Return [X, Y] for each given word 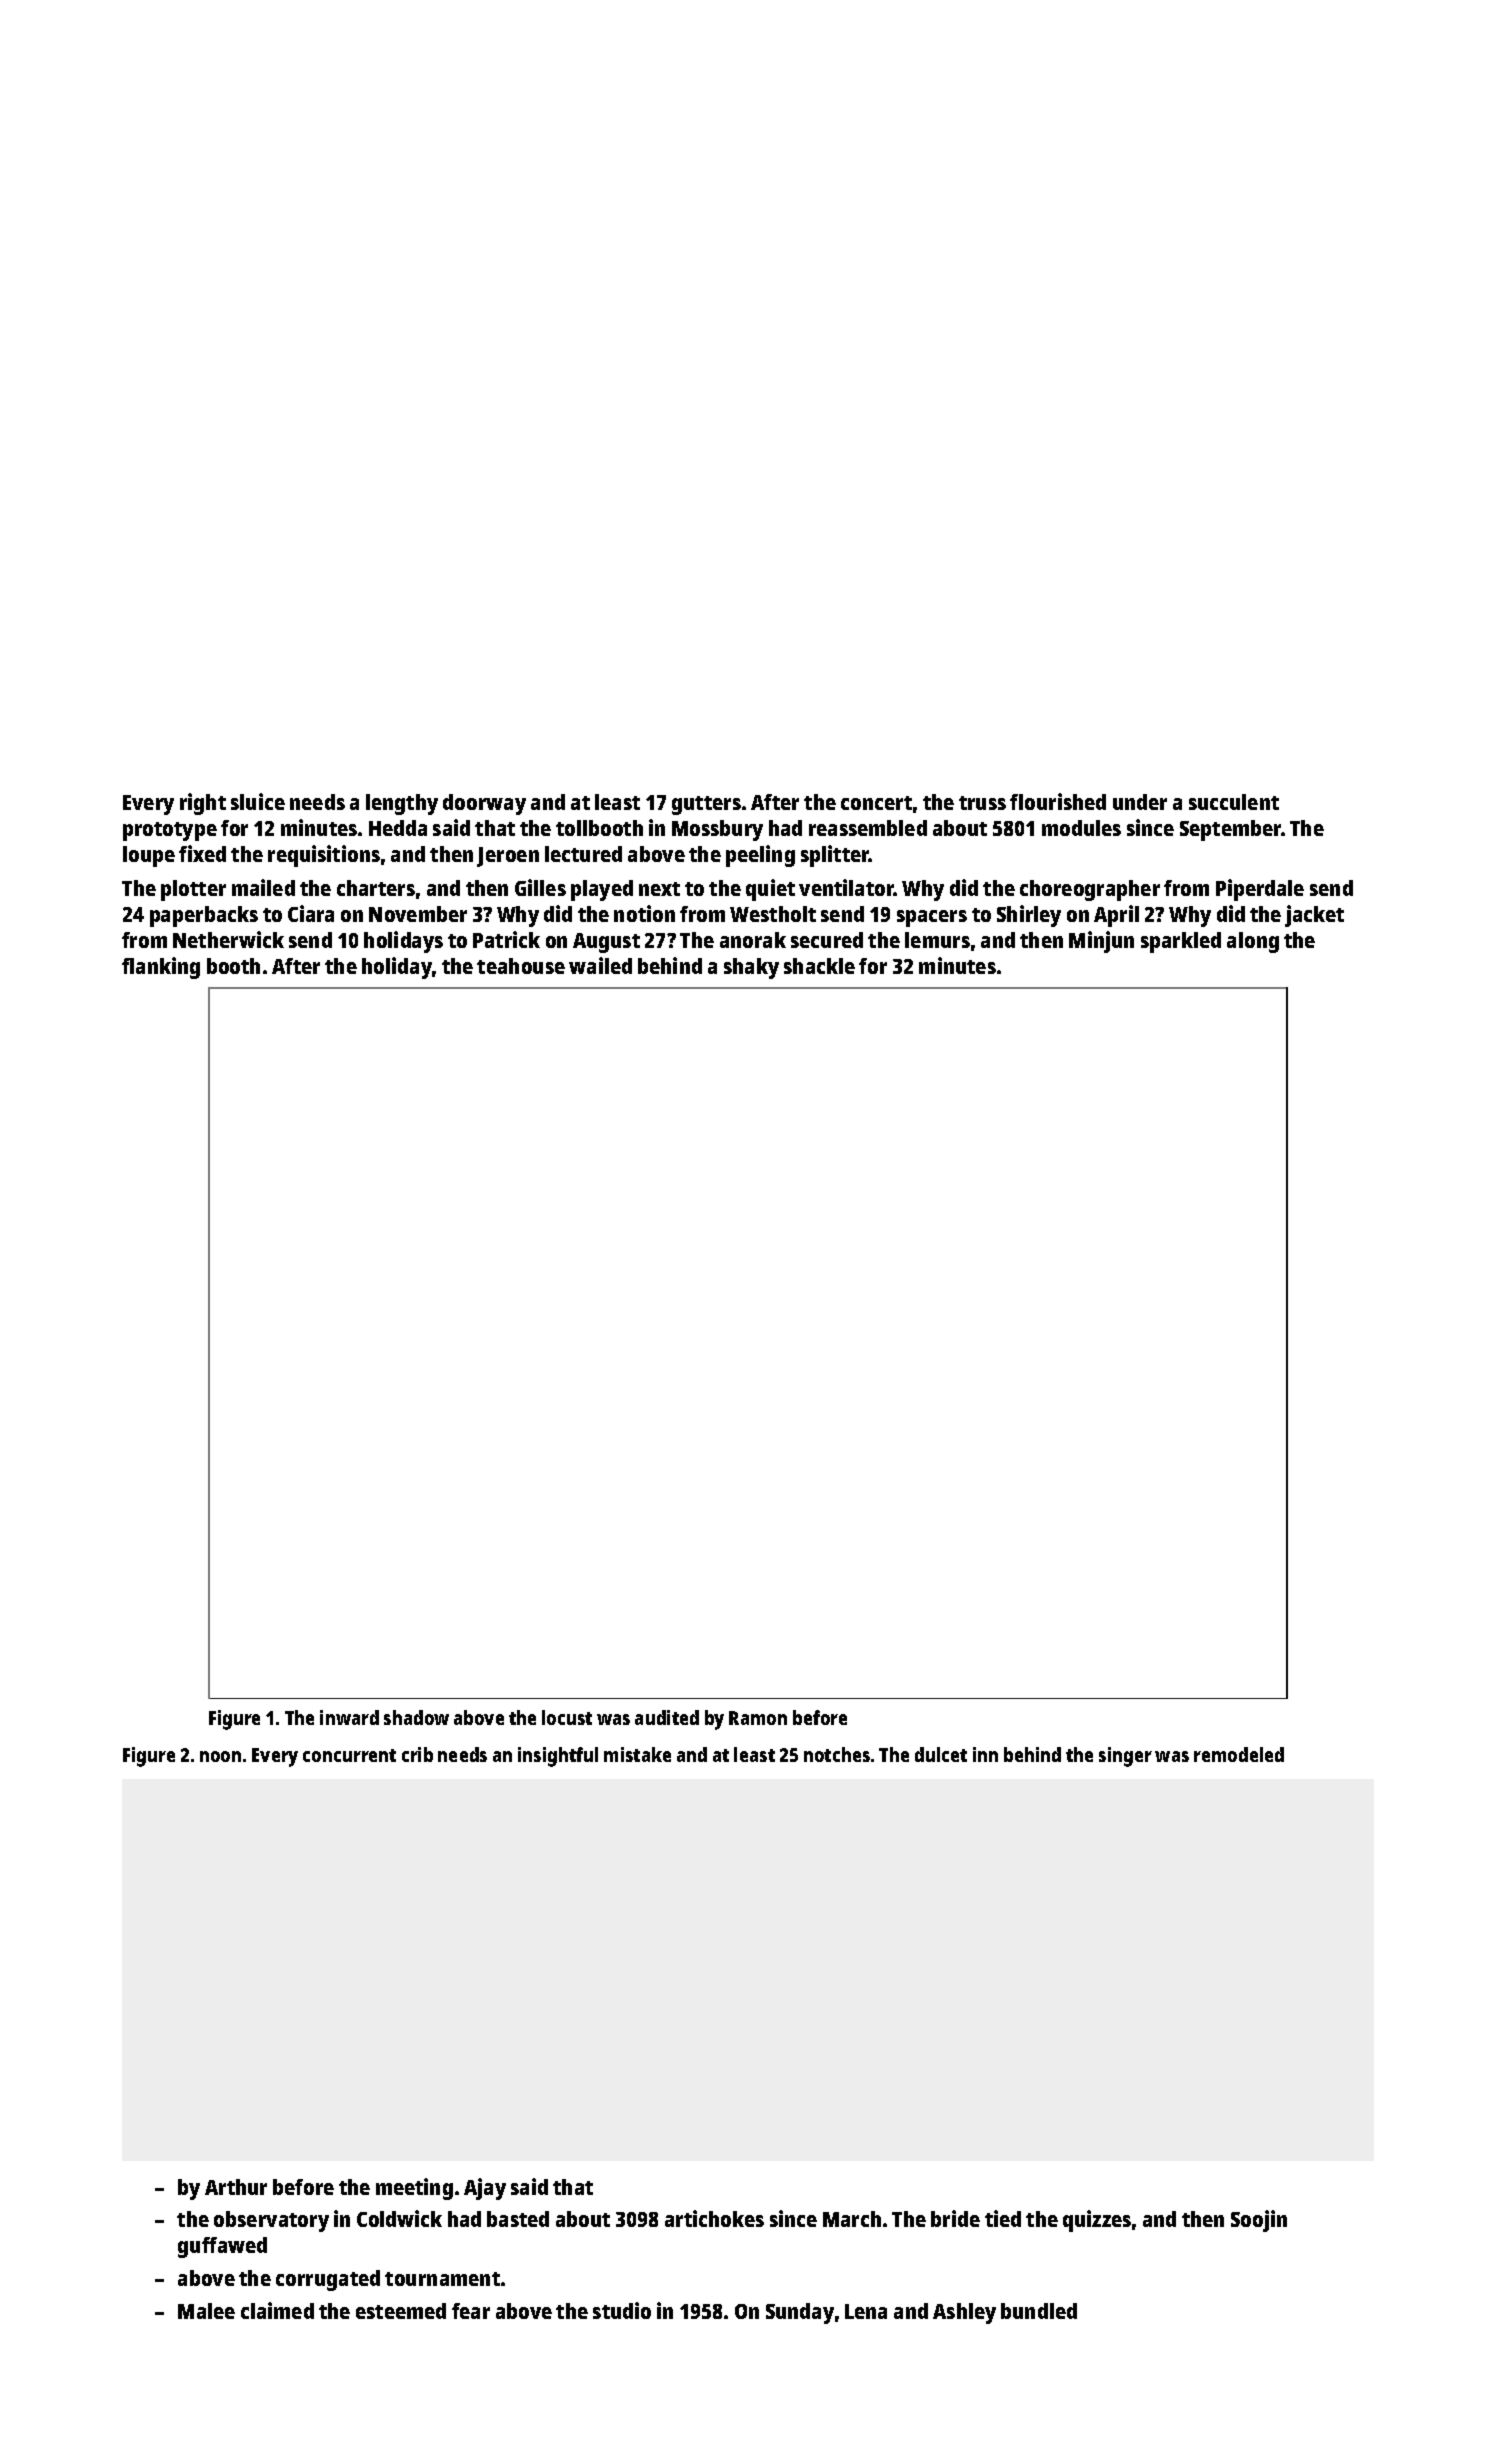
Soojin [1259, 2221]
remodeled [1239, 1754]
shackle [819, 966]
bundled [1039, 2311]
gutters [706, 805]
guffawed [222, 2247]
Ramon [758, 1718]
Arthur [236, 2187]
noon [220, 1756]
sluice [258, 801]
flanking [161, 968]
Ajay [485, 2189]
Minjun [1101, 942]
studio [622, 2310]
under [1140, 802]
